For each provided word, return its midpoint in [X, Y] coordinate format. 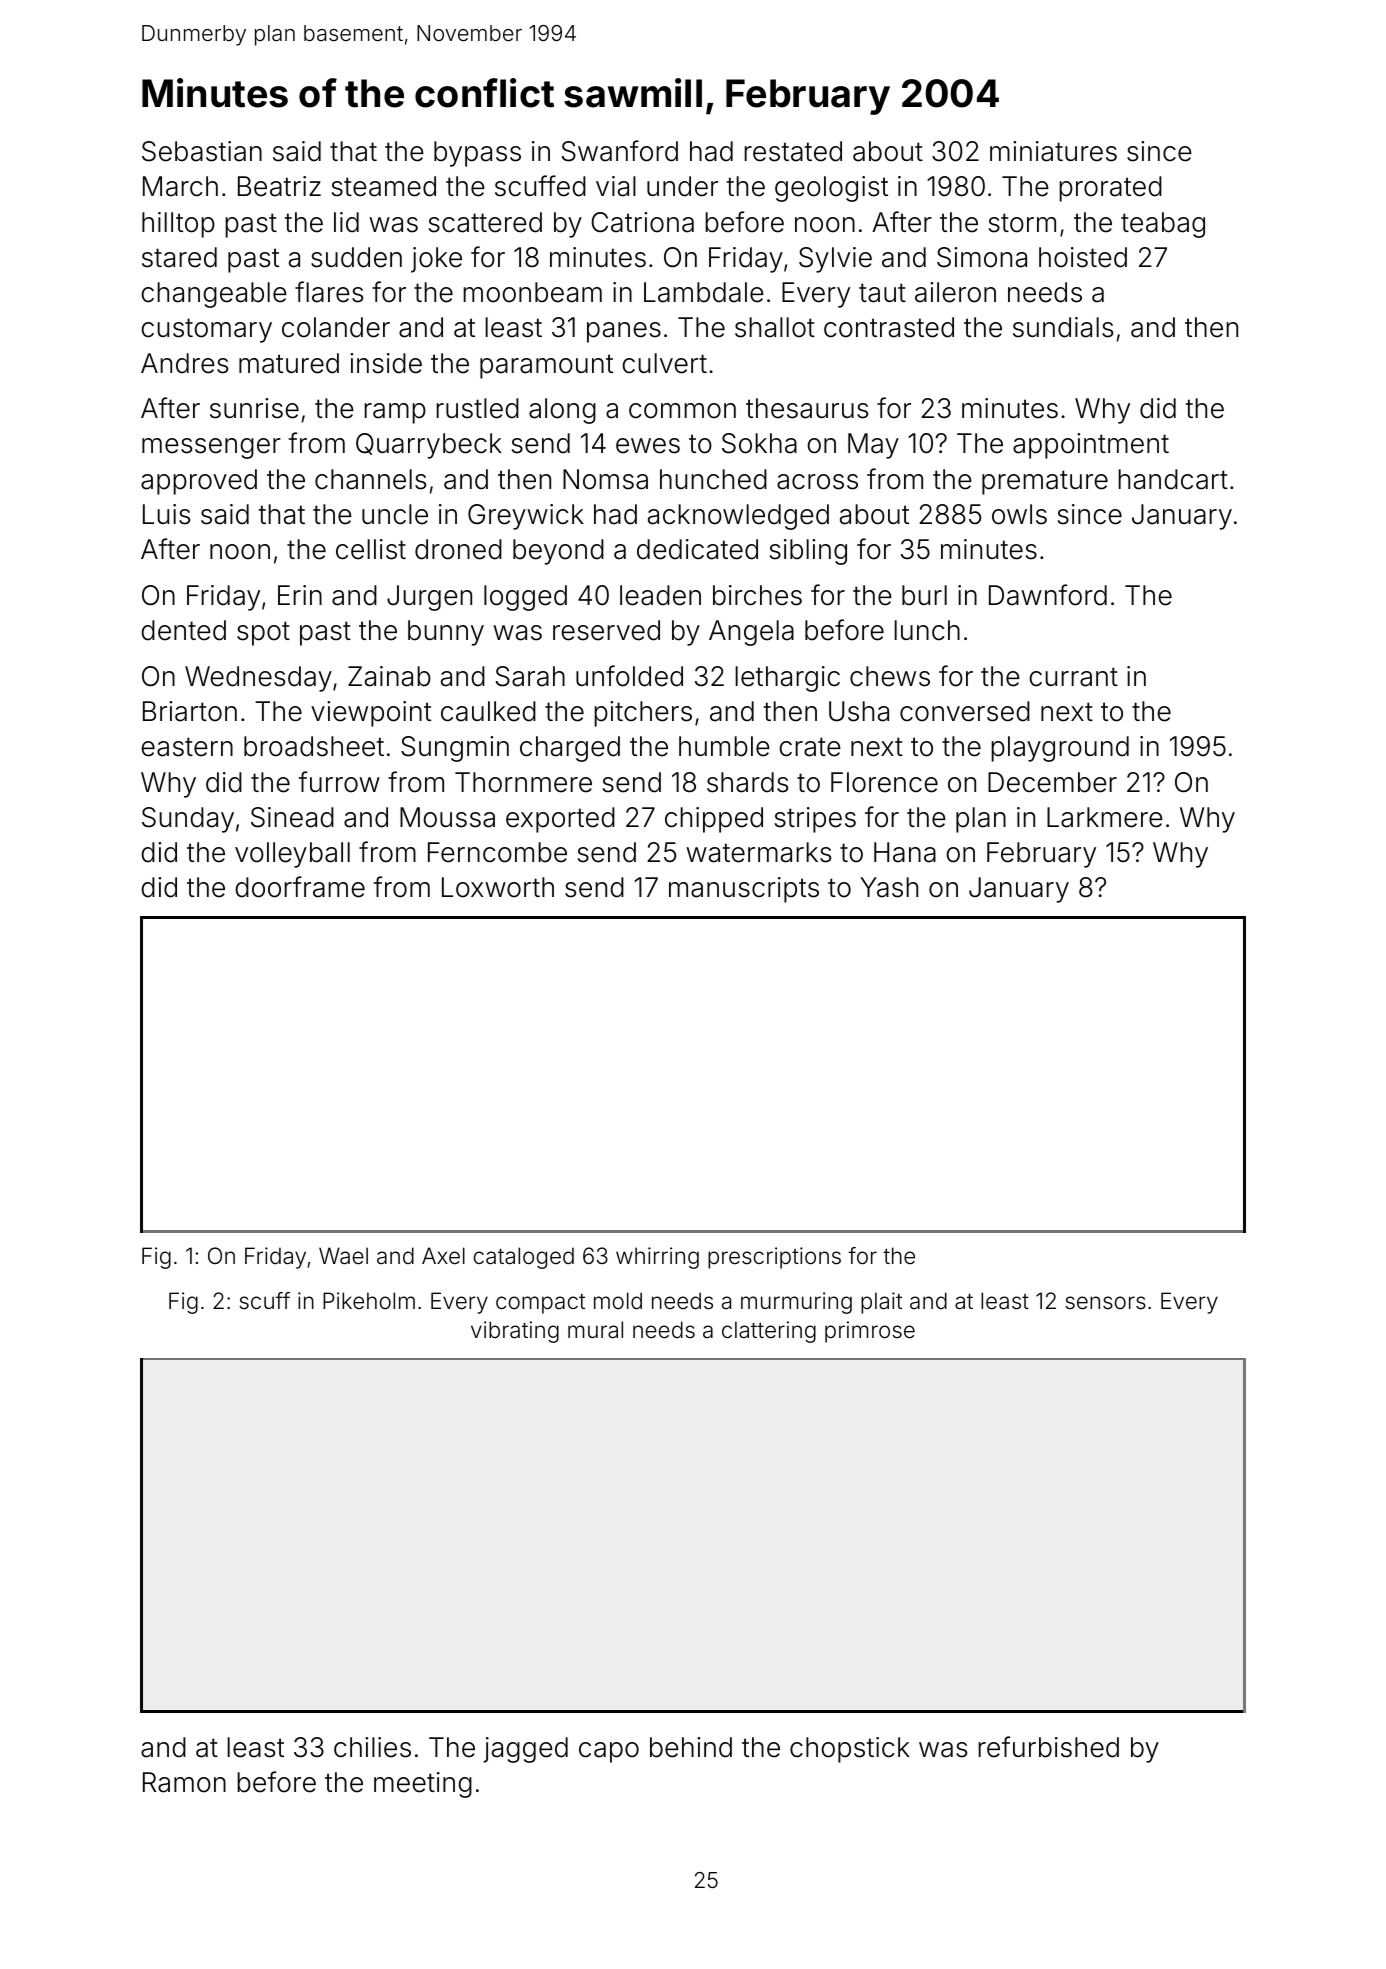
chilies [372, 1747]
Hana [905, 852]
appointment [1091, 446]
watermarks [758, 852]
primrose [870, 1332]
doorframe [300, 887]
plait [881, 1303]
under [682, 186]
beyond [558, 552]
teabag [1163, 225]
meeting [423, 1785]
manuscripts [744, 890]
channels [370, 479]
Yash [889, 887]
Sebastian [202, 151]
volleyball [292, 855]
